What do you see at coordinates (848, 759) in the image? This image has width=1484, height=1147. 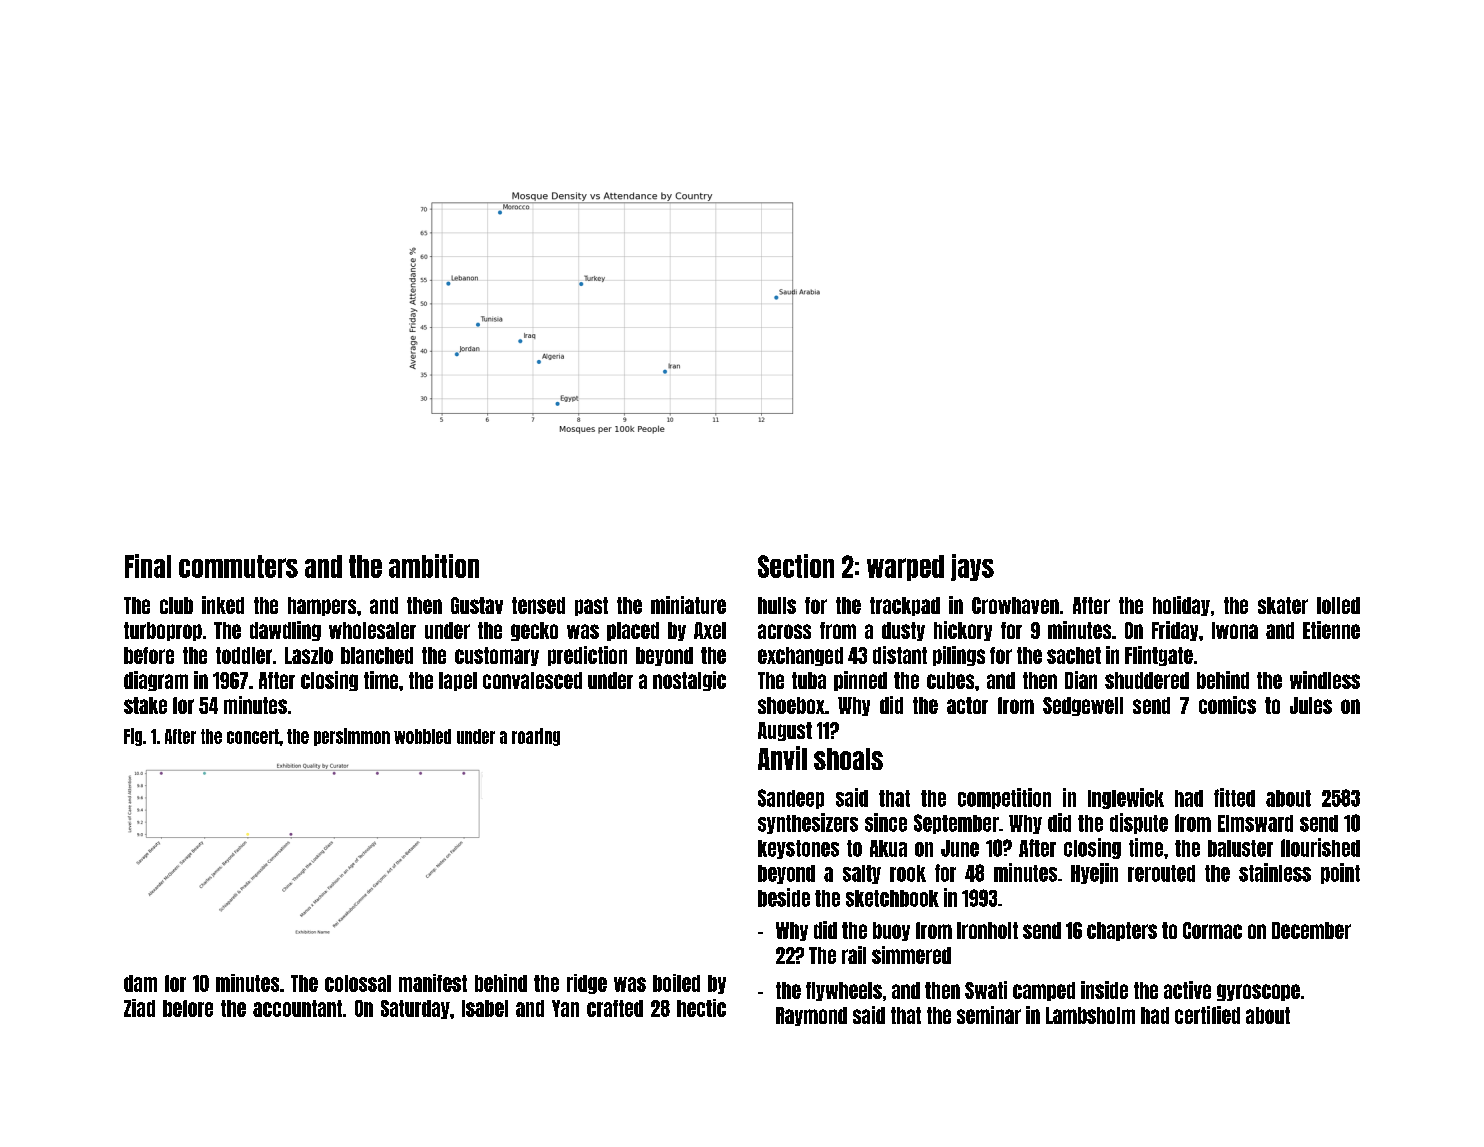 I see `shoals` at bounding box center [848, 759].
